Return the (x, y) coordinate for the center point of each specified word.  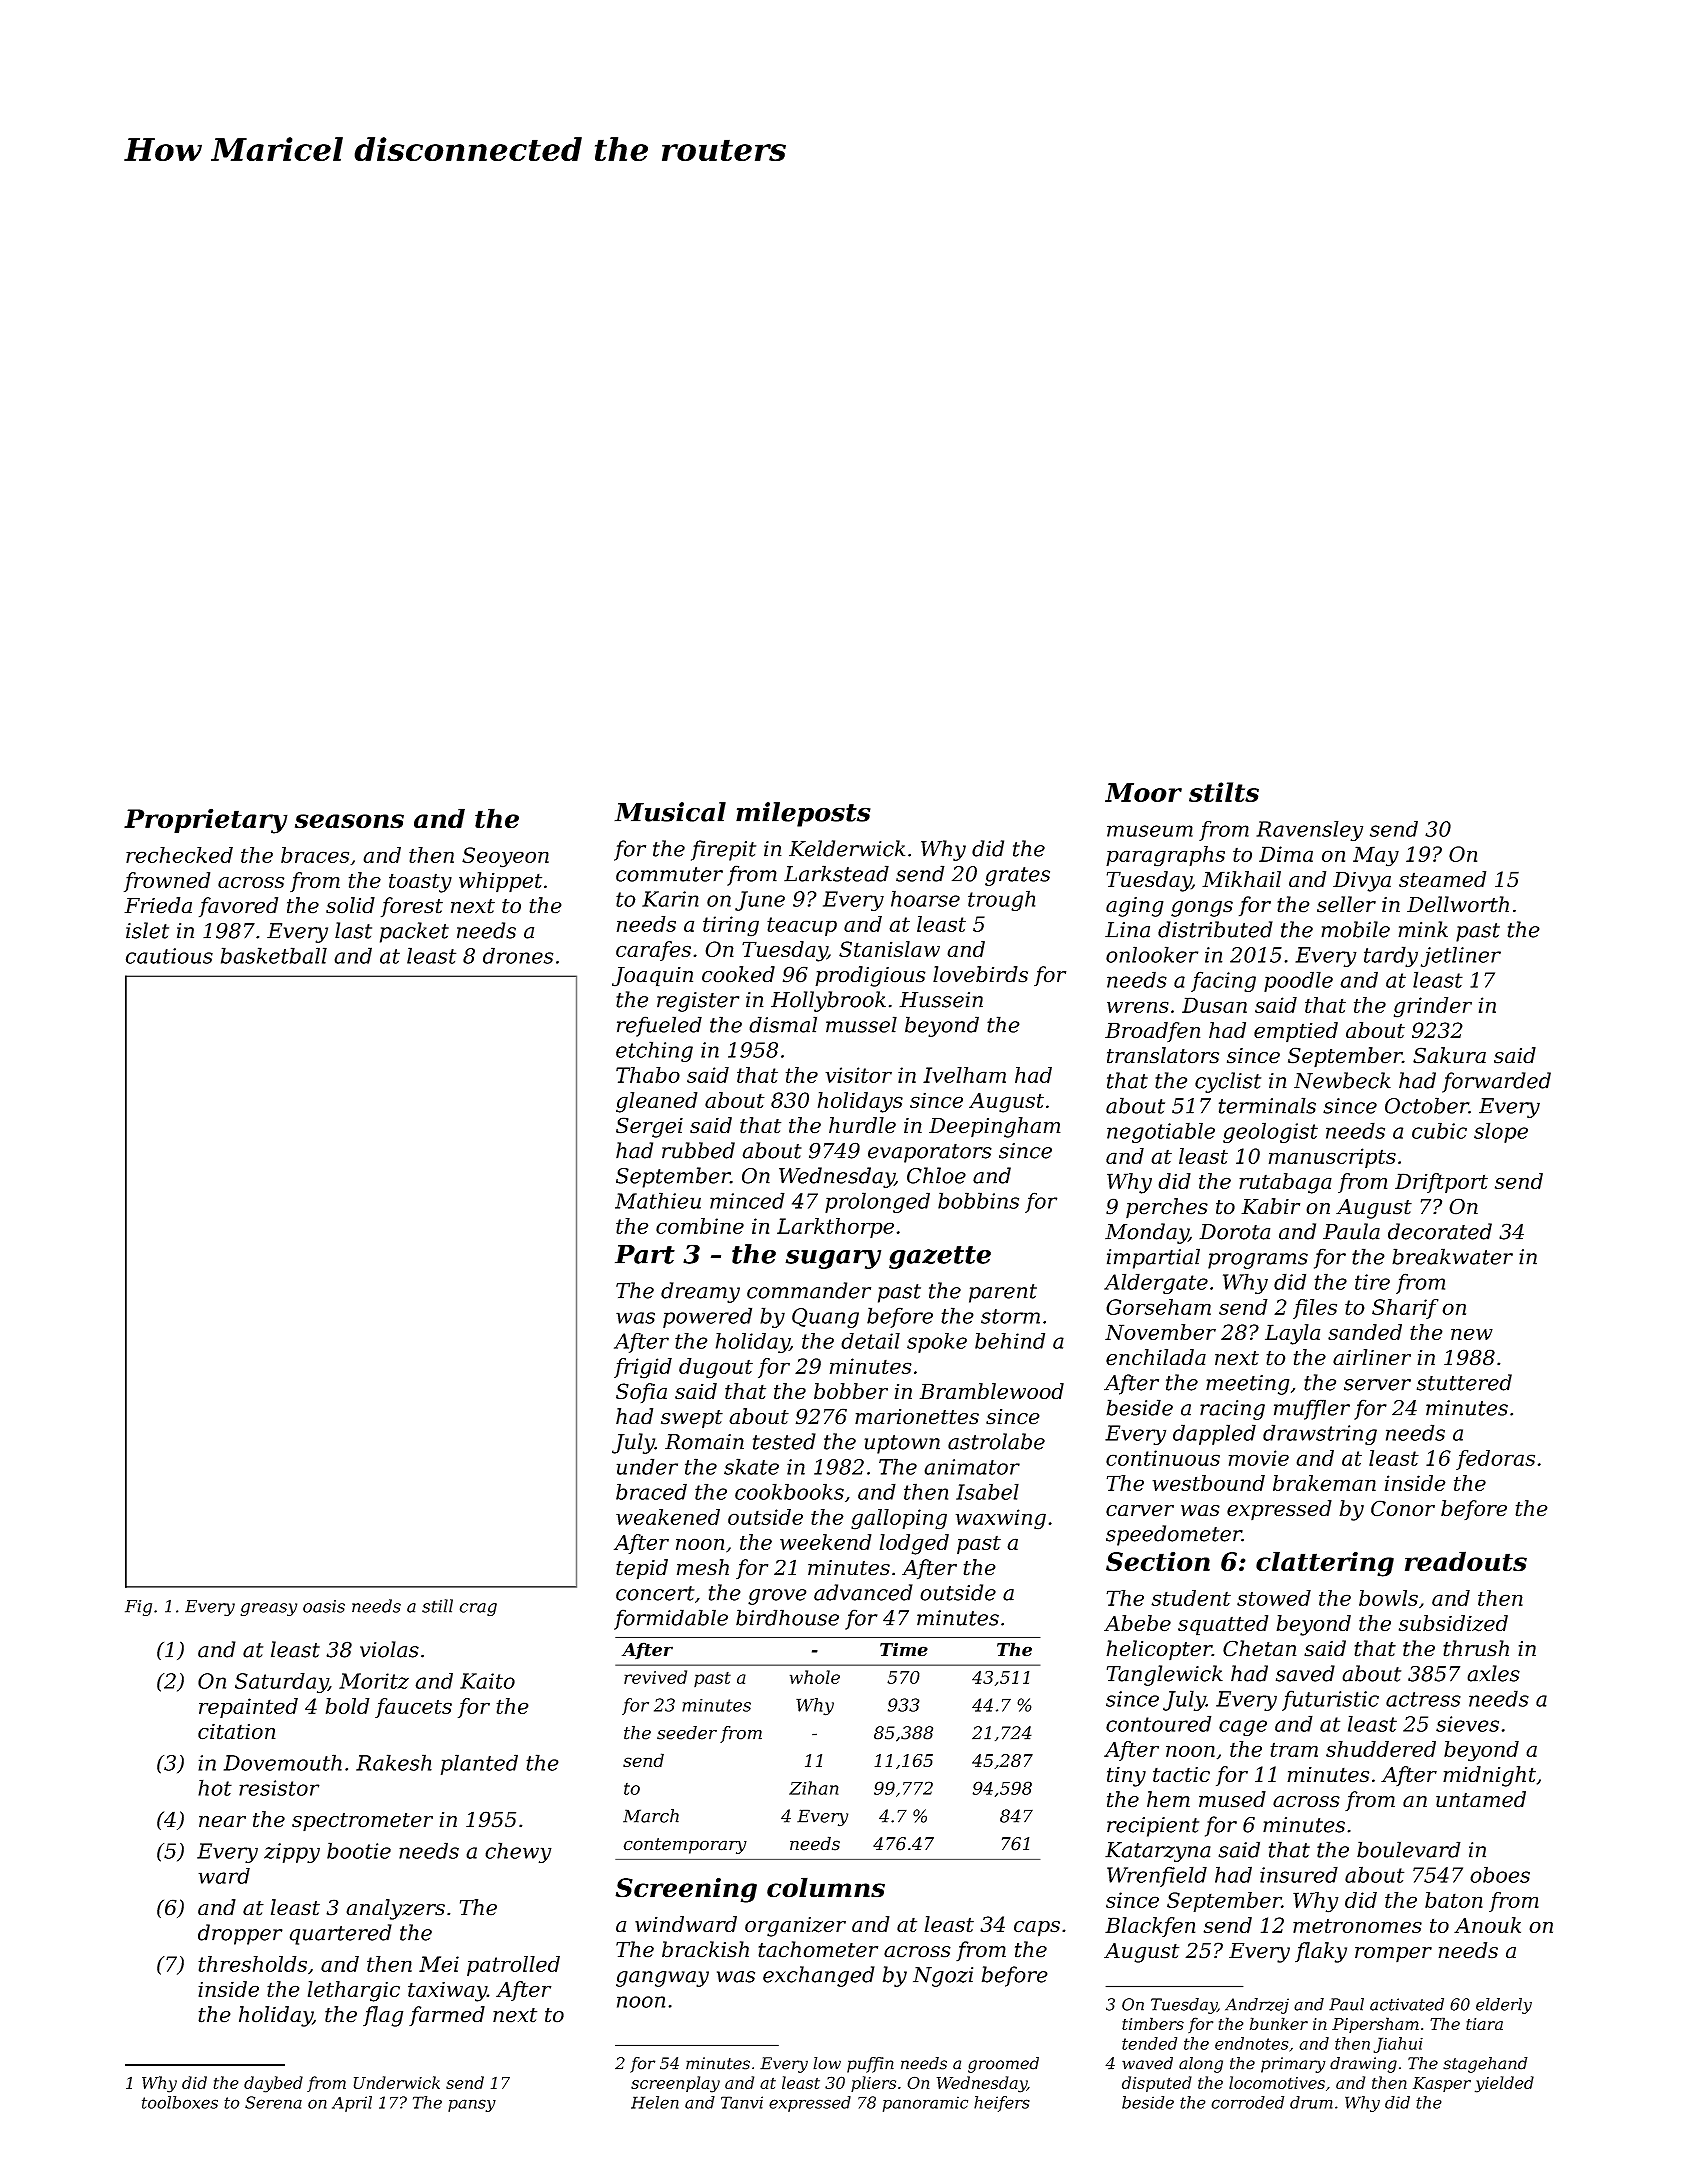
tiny (1126, 1776)
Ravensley (1309, 831)
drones (518, 955)
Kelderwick (847, 848)
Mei (439, 1964)
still (437, 1606)
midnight (1489, 1776)
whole (815, 1677)
